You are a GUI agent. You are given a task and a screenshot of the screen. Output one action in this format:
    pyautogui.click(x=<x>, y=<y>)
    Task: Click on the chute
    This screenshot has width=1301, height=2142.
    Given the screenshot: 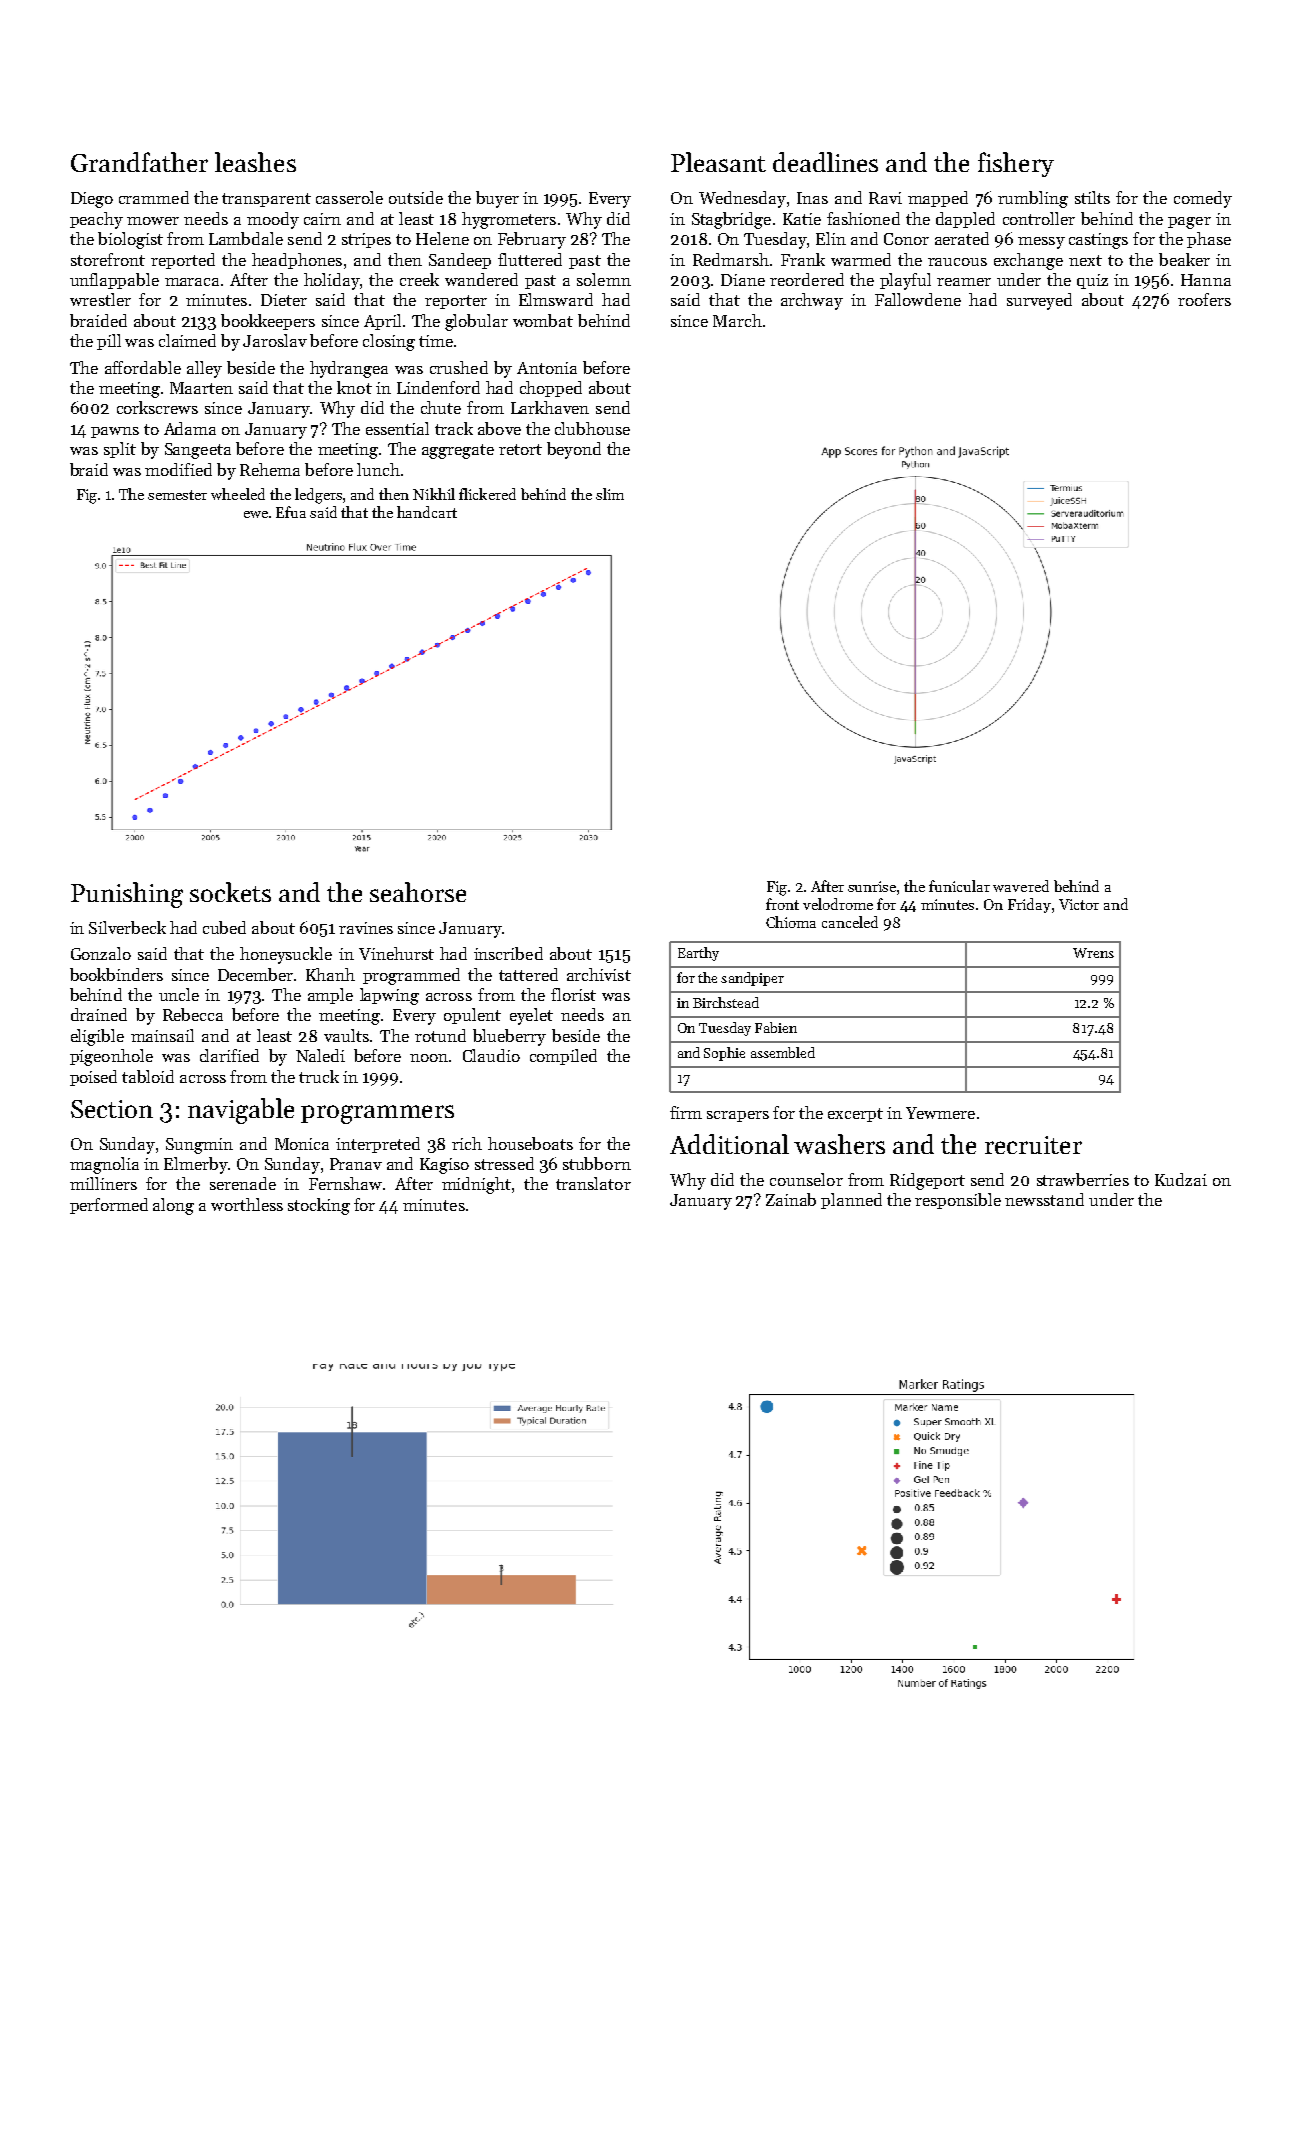 What is the action you would take?
    pyautogui.click(x=441, y=407)
